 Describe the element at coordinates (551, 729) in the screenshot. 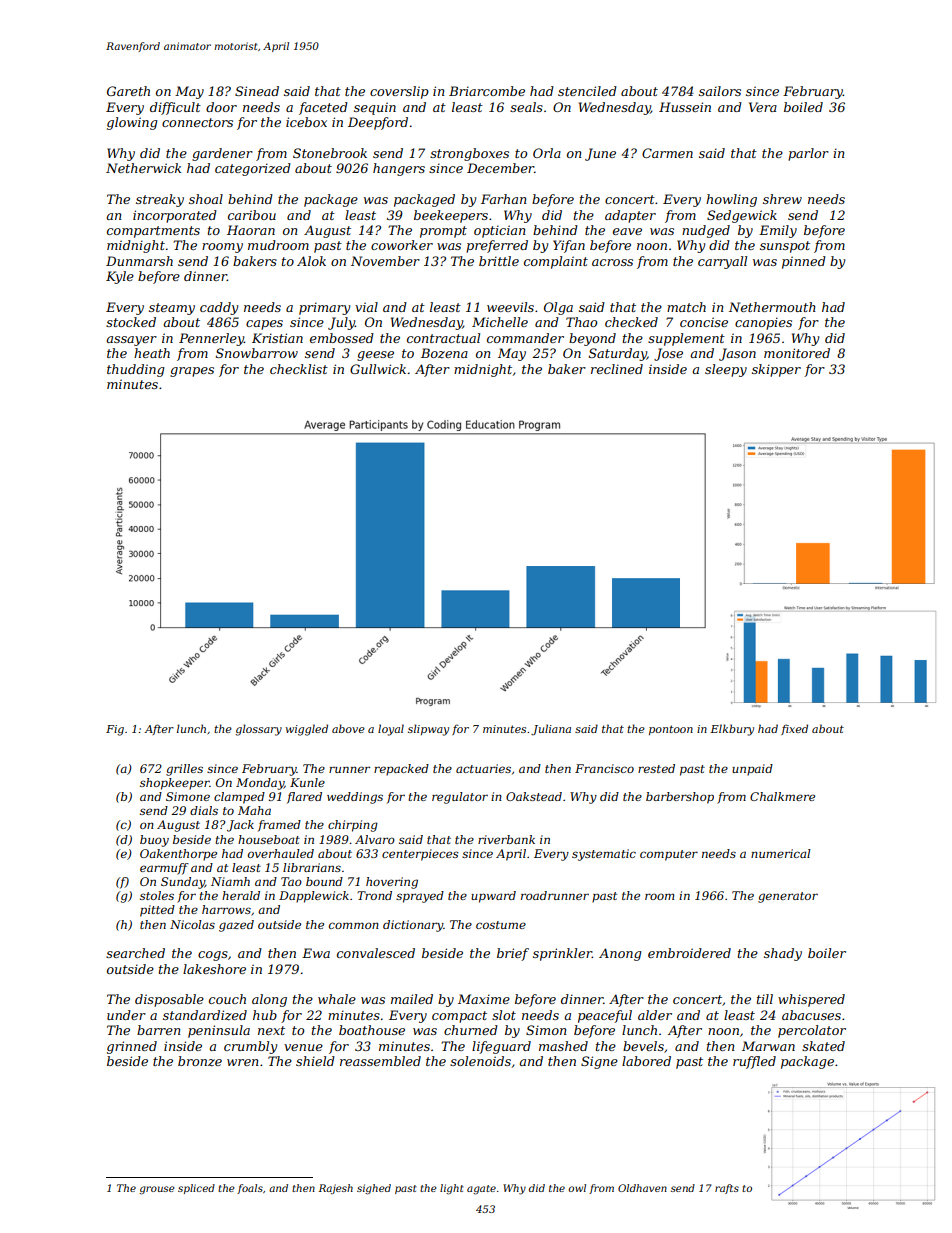

I see `Juliana` at that location.
